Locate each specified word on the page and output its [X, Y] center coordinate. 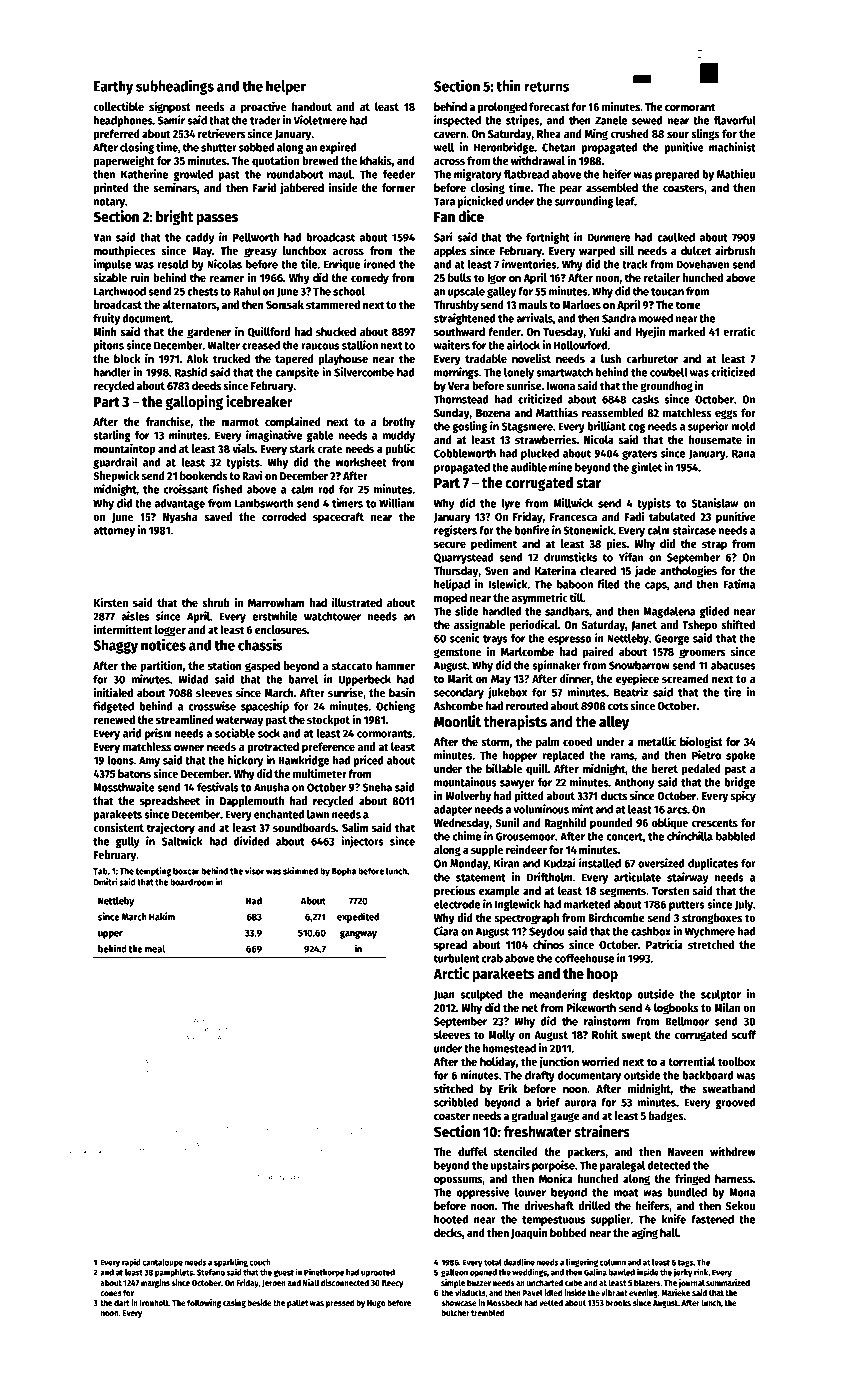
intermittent [123, 629]
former [398, 187]
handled [502, 611]
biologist [701, 742]
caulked [676, 237]
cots [618, 706]
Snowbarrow [639, 665]
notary [109, 203]
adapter [453, 810]
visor [254, 871]
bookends [203, 475]
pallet [297, 1303]
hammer [395, 665]
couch [260, 1262]
